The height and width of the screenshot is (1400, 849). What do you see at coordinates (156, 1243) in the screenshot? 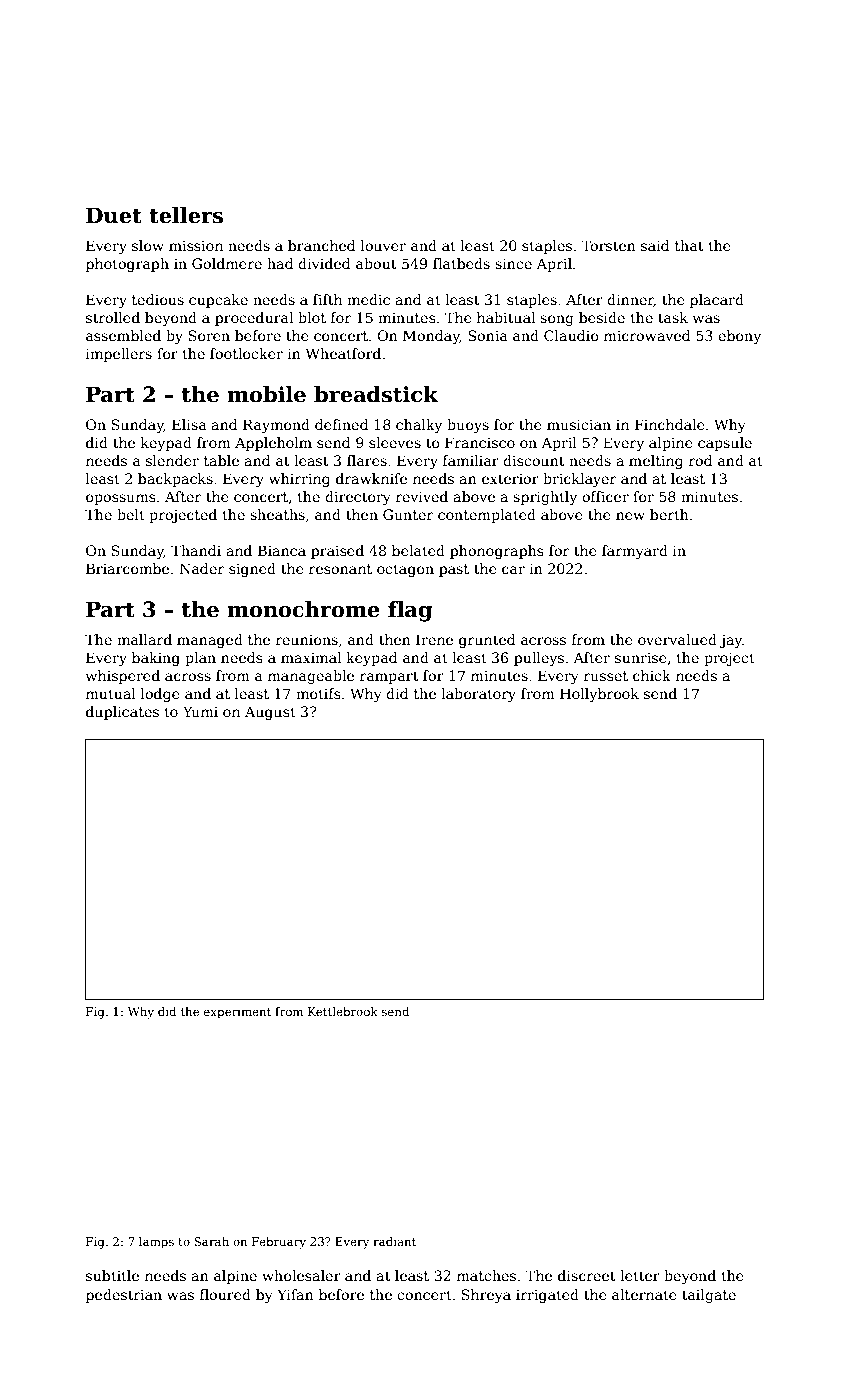
I see `lamps` at bounding box center [156, 1243].
